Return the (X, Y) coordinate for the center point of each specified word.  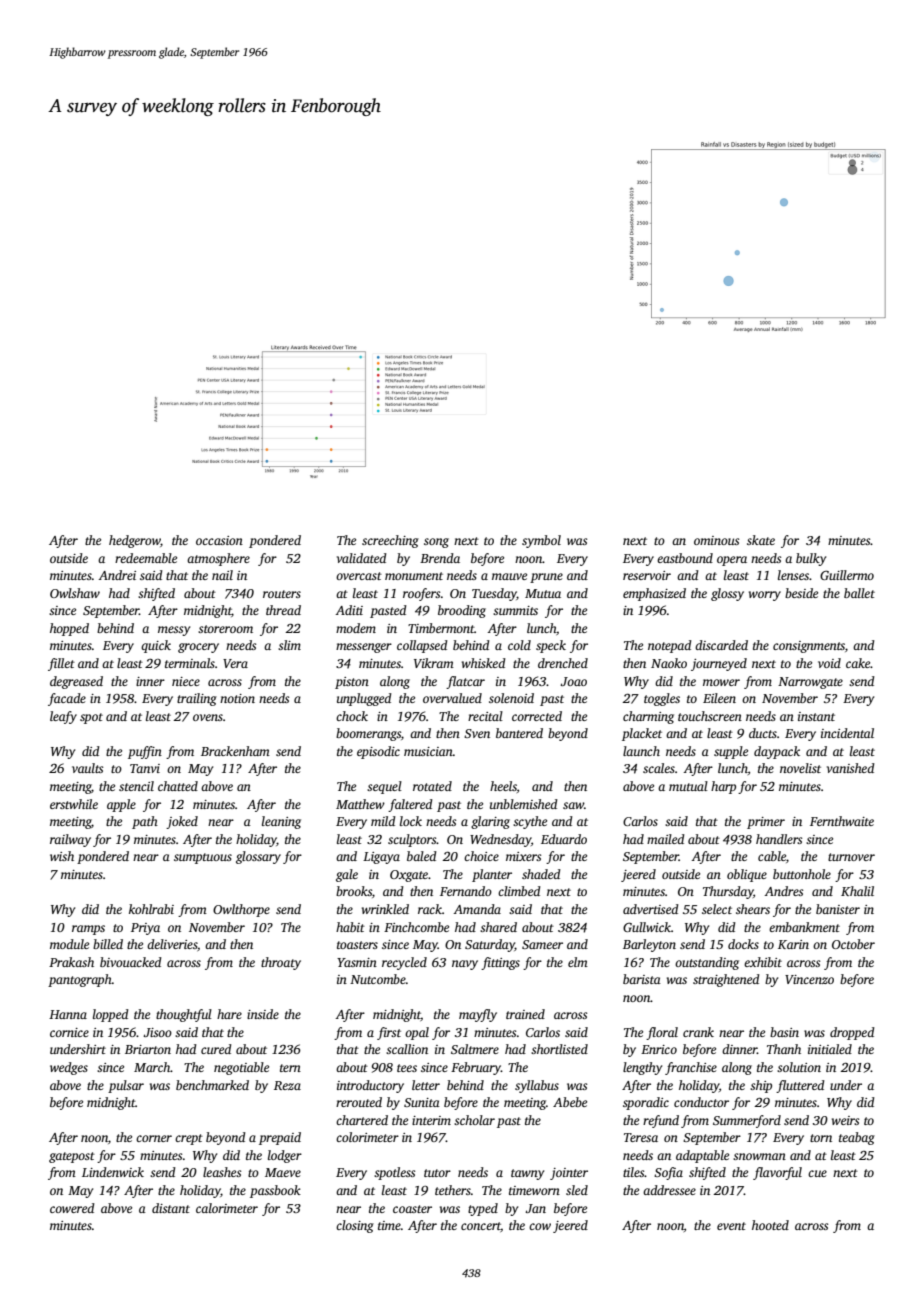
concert (481, 1227)
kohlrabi (151, 909)
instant (816, 716)
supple (731, 752)
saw (573, 805)
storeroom (225, 629)
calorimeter (227, 1208)
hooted (770, 1225)
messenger (364, 648)
